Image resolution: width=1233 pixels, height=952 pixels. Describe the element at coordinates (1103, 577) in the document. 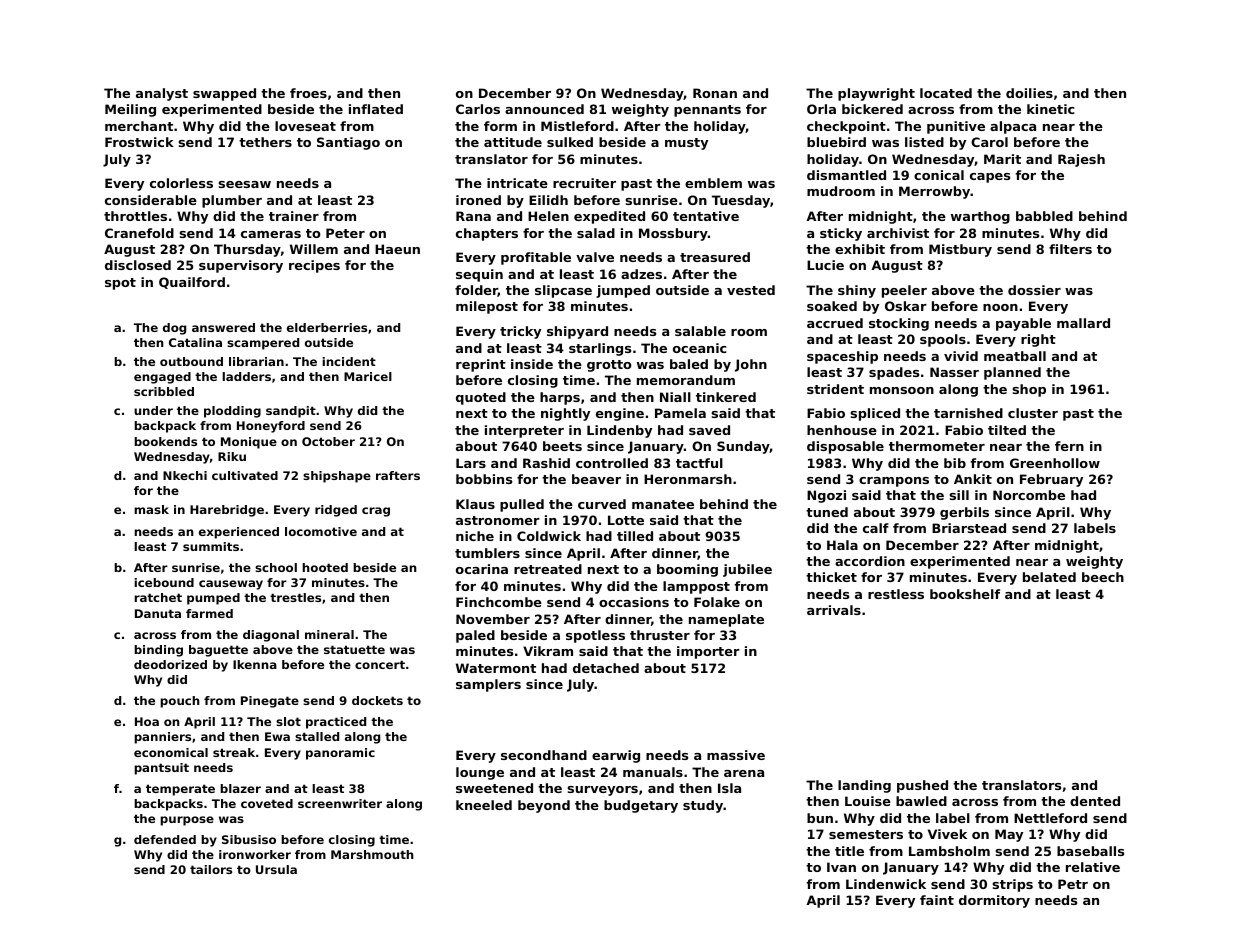

I see `beech` at that location.
